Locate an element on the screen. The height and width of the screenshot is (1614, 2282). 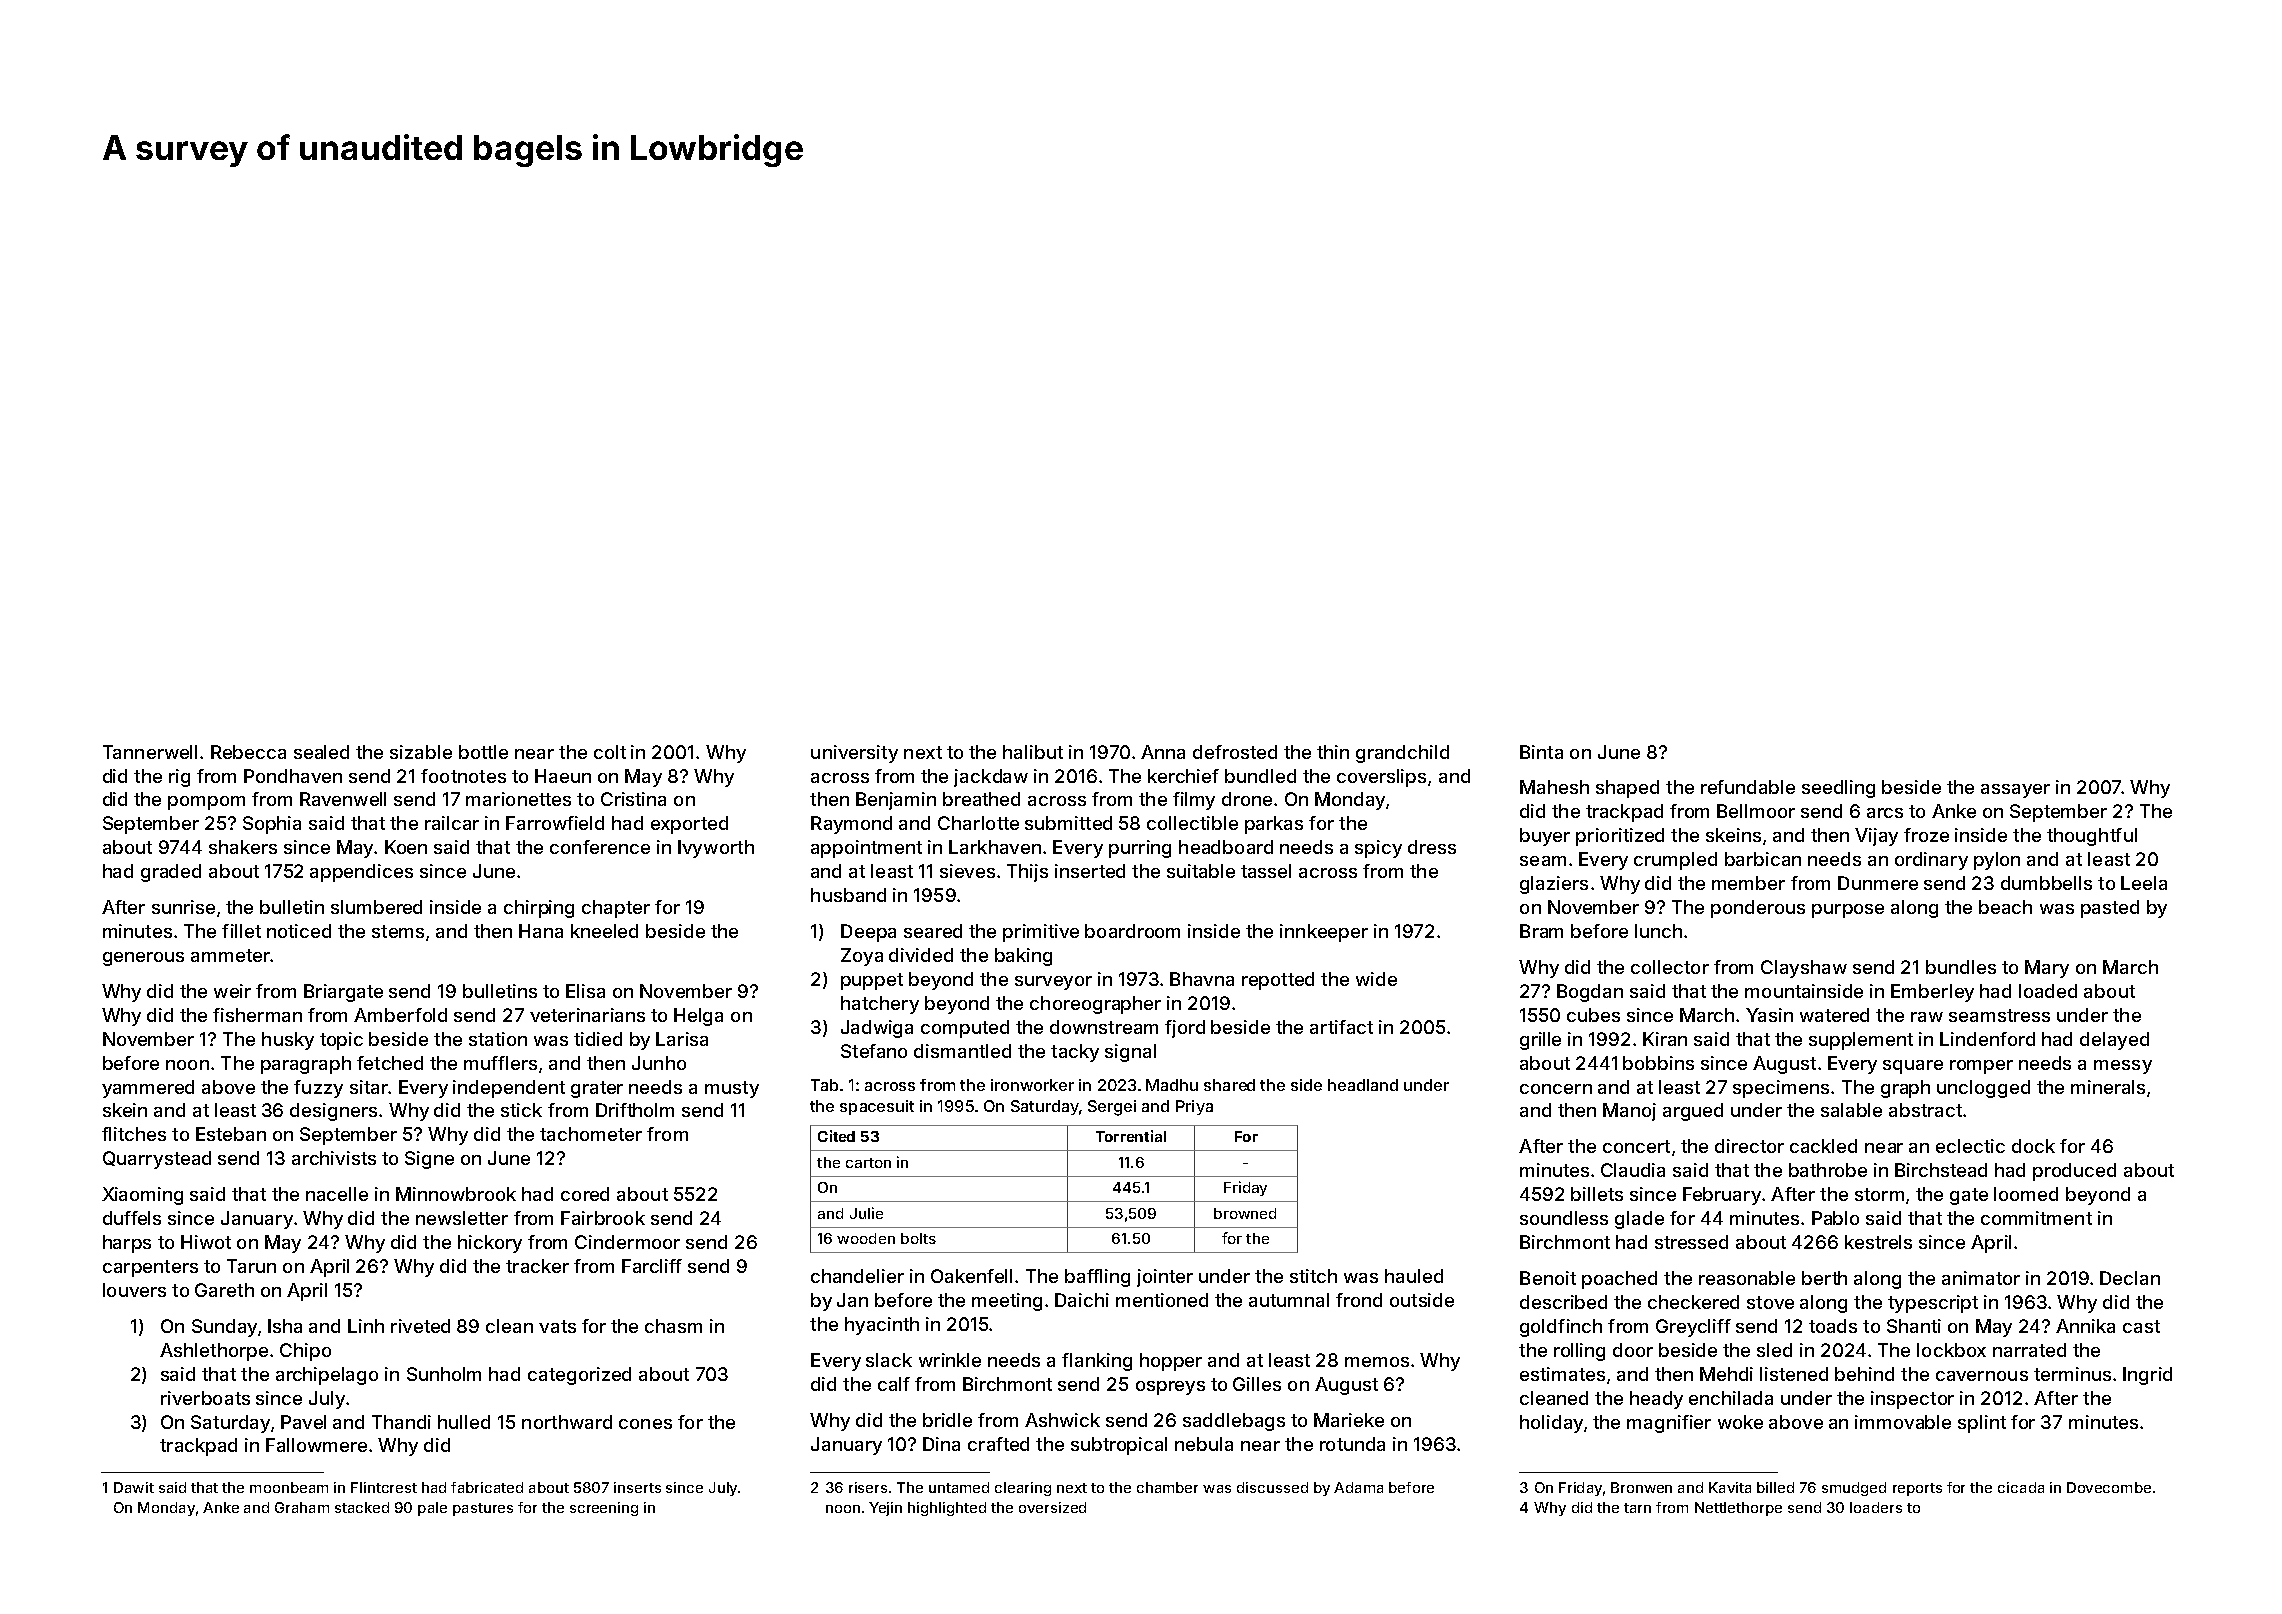
jointer is located at coordinates (1165, 1278).
